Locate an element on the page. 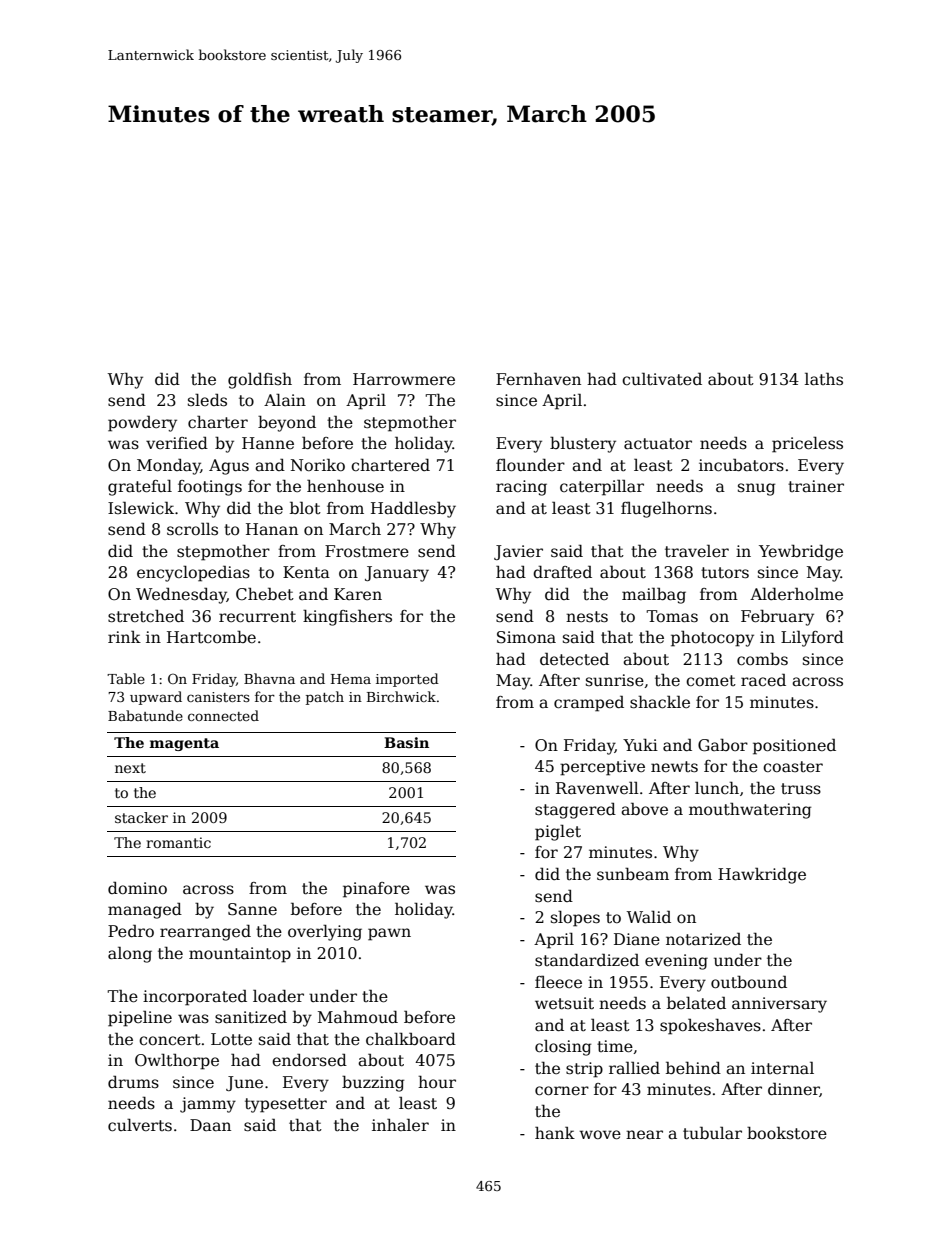 This page has width=952, height=1233. goldfish is located at coordinates (260, 380).
